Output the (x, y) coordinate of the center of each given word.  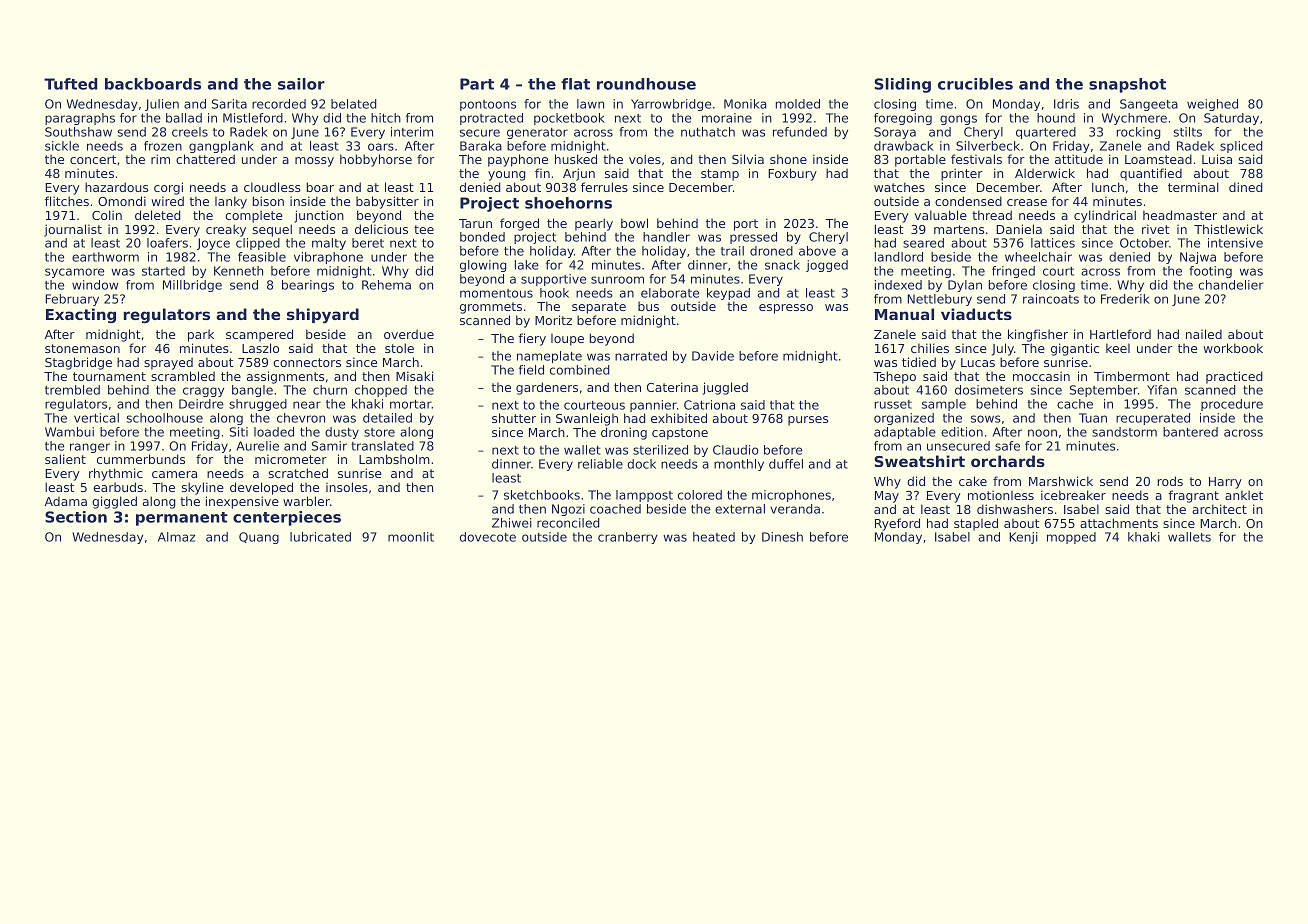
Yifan (1162, 390)
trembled (72, 390)
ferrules (604, 187)
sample (944, 405)
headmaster (1180, 215)
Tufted (71, 84)
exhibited (679, 418)
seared (923, 243)
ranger (90, 448)
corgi (168, 188)
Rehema (386, 285)
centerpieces (287, 518)
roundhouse (646, 84)
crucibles (975, 84)
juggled (725, 388)
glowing (483, 266)
